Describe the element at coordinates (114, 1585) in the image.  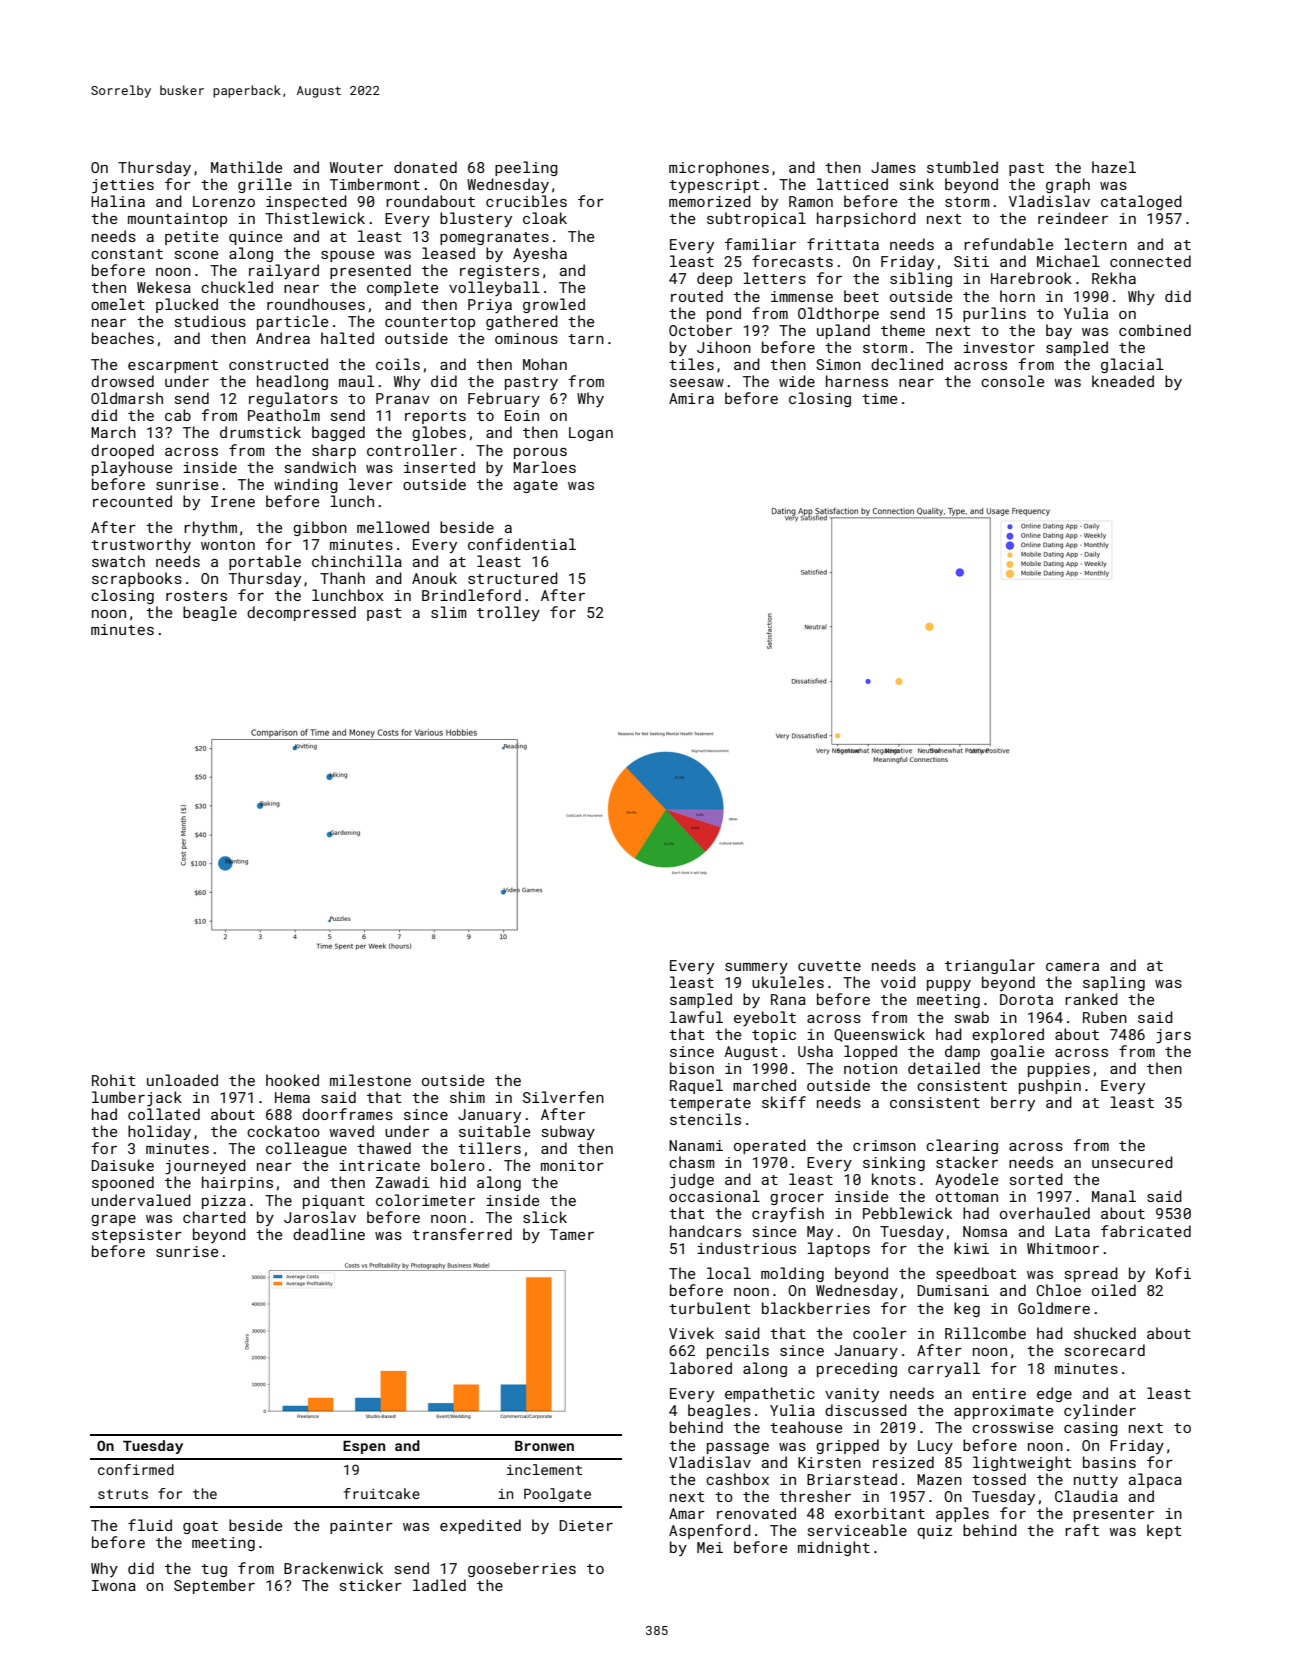
I see `Iwona` at that location.
